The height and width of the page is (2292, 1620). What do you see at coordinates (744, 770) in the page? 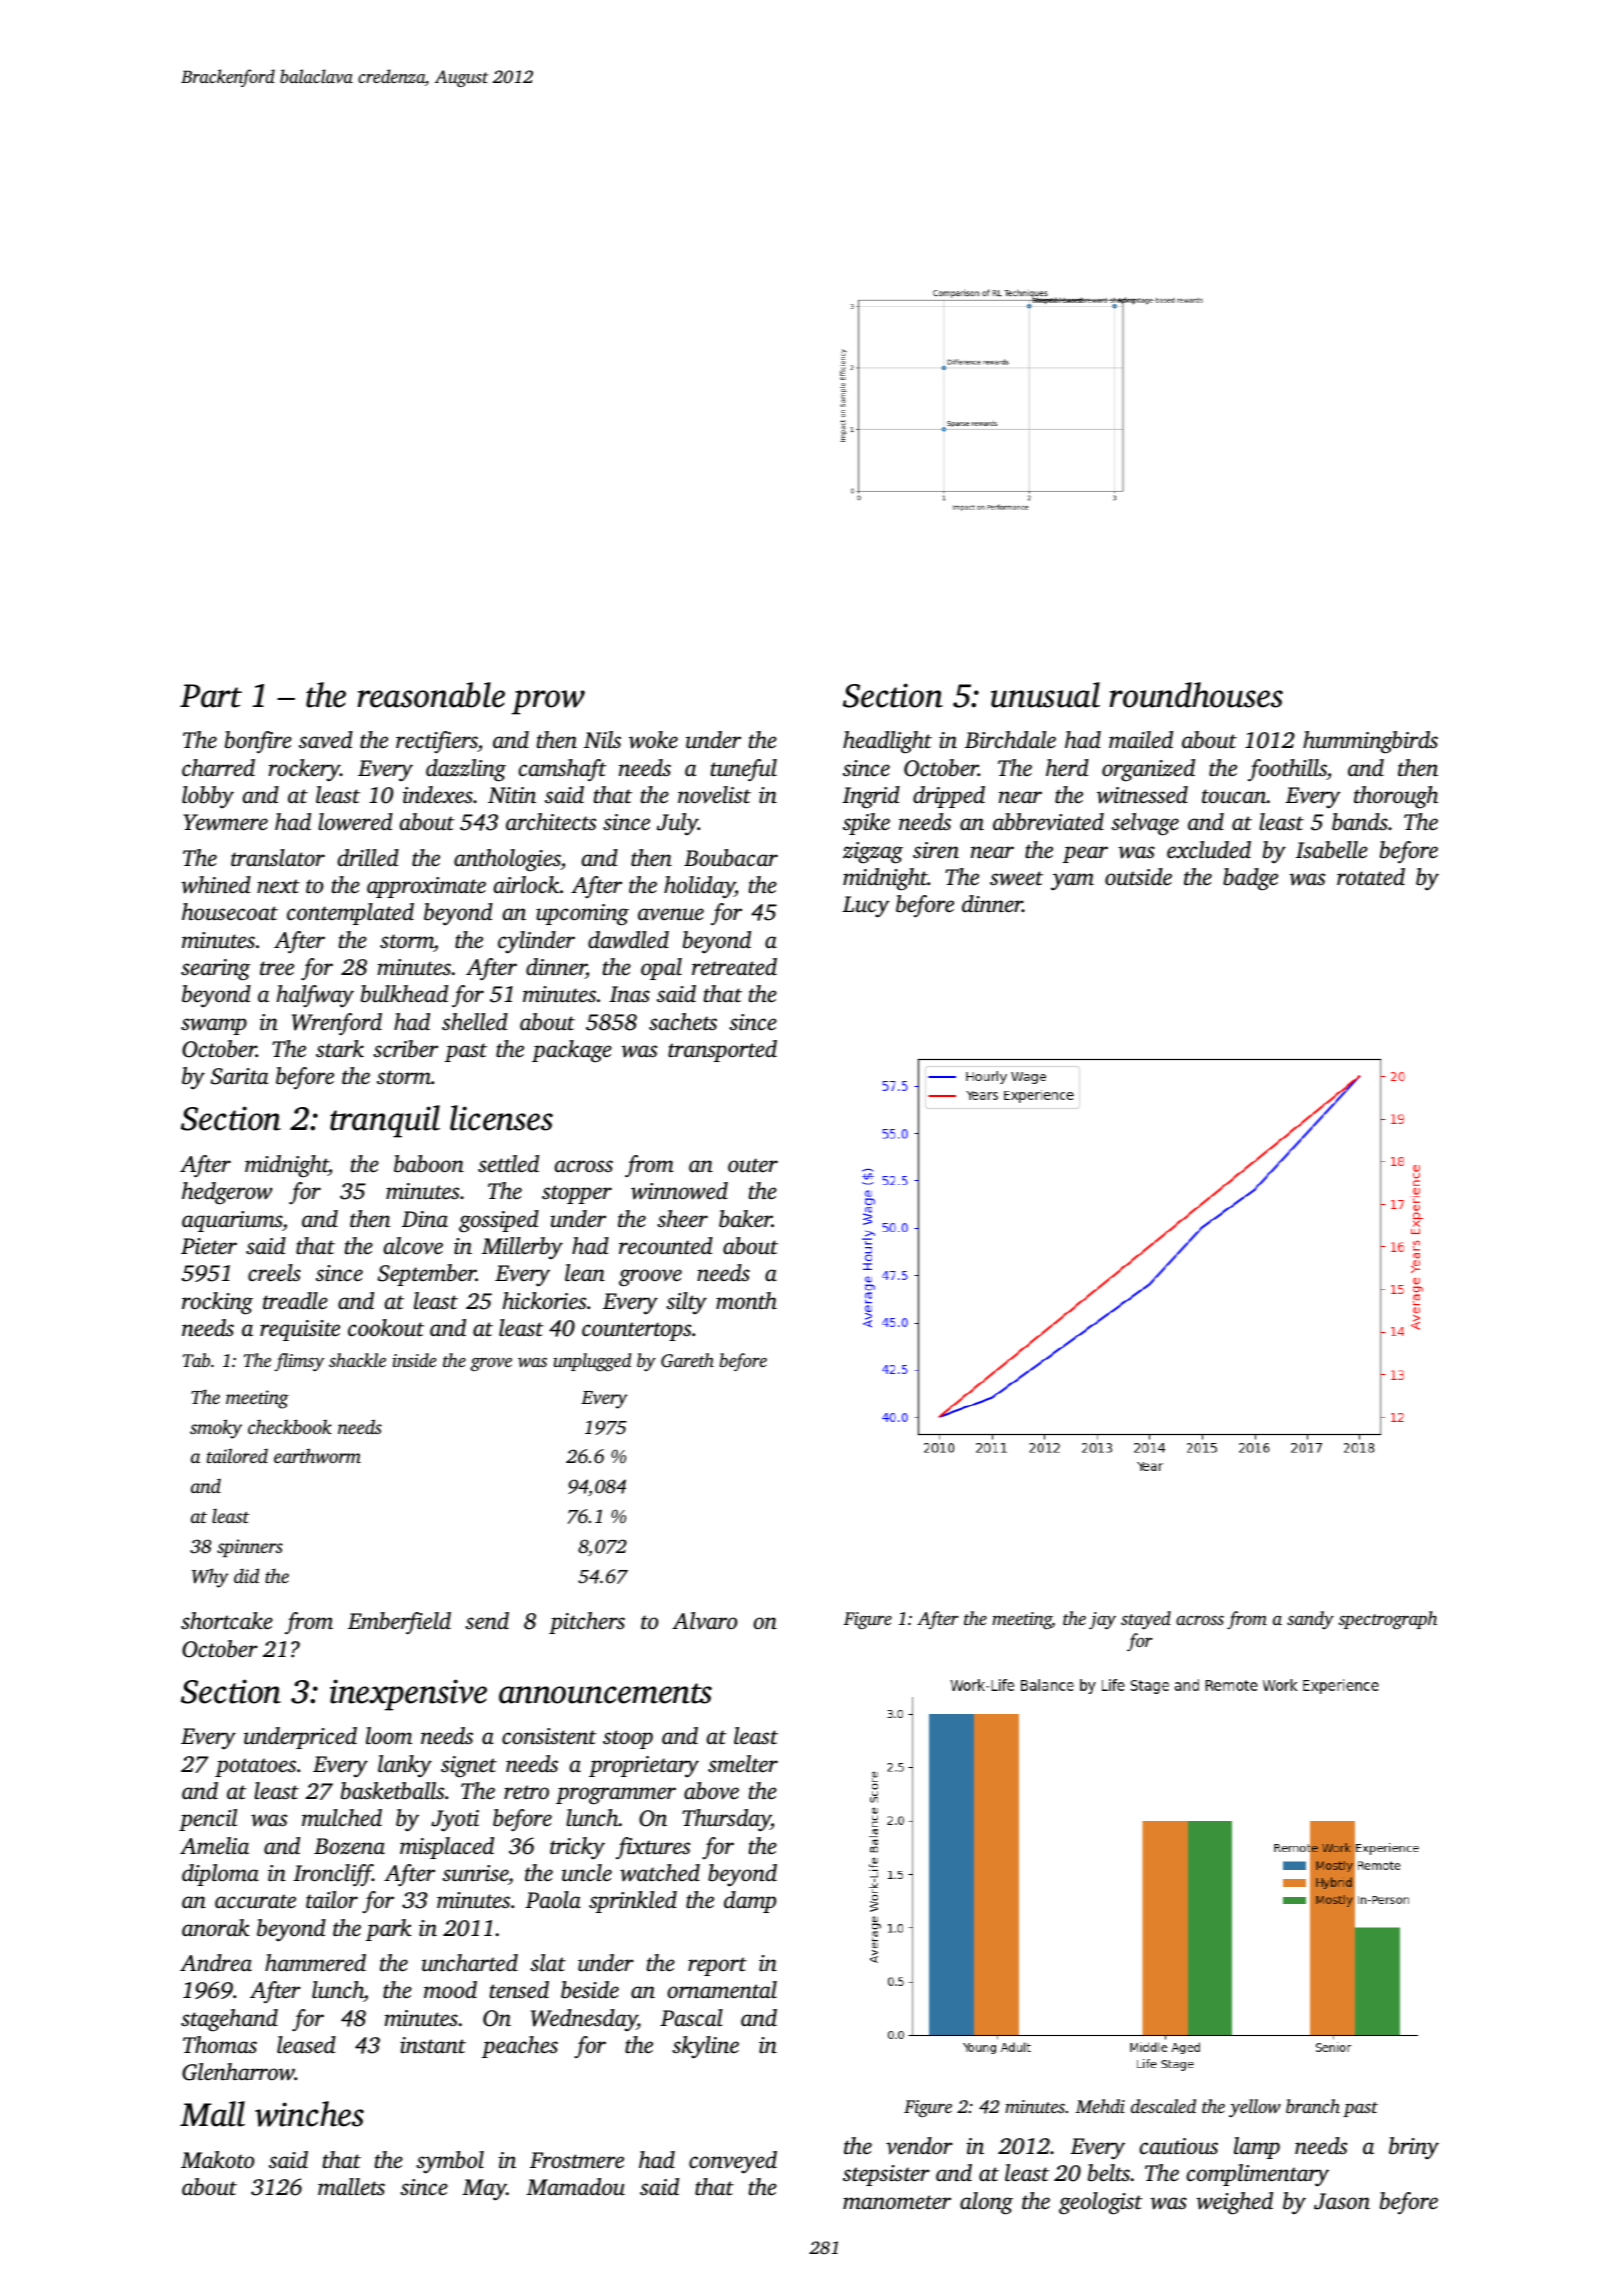
I see `tuneful` at bounding box center [744, 770].
